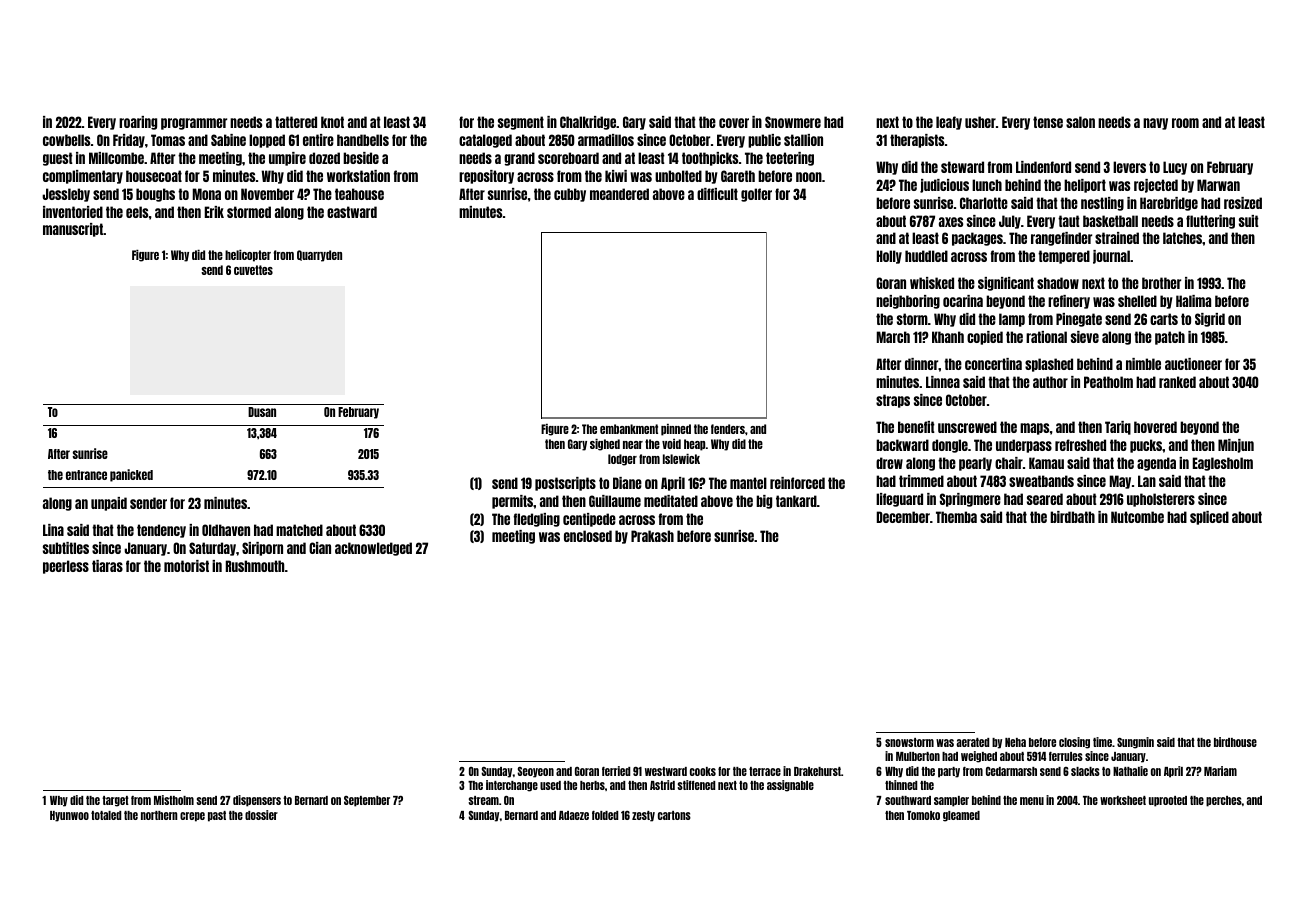 This page has height=924, width=1308. I want to click on shadow, so click(1058, 283).
